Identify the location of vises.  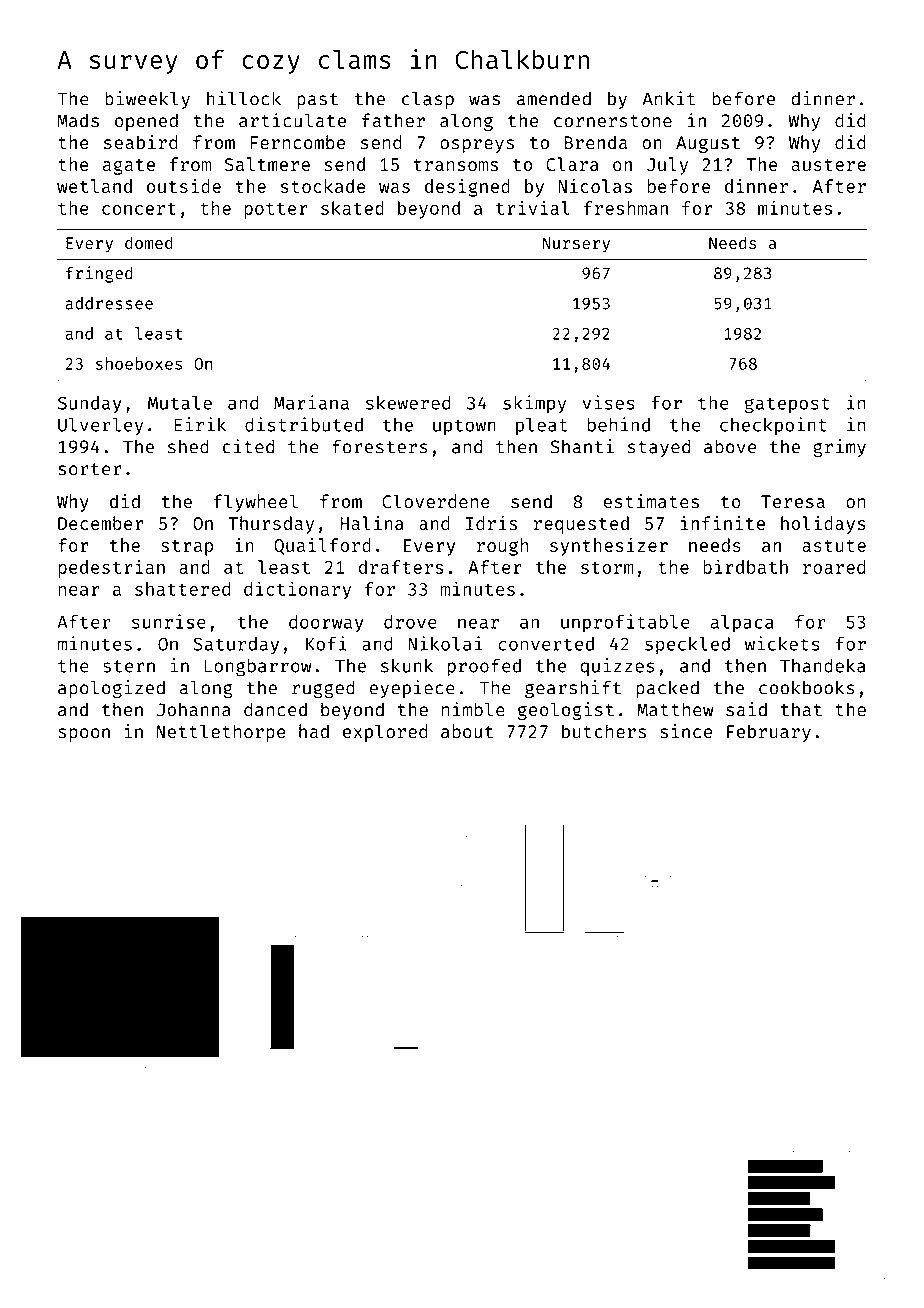
(609, 402).
